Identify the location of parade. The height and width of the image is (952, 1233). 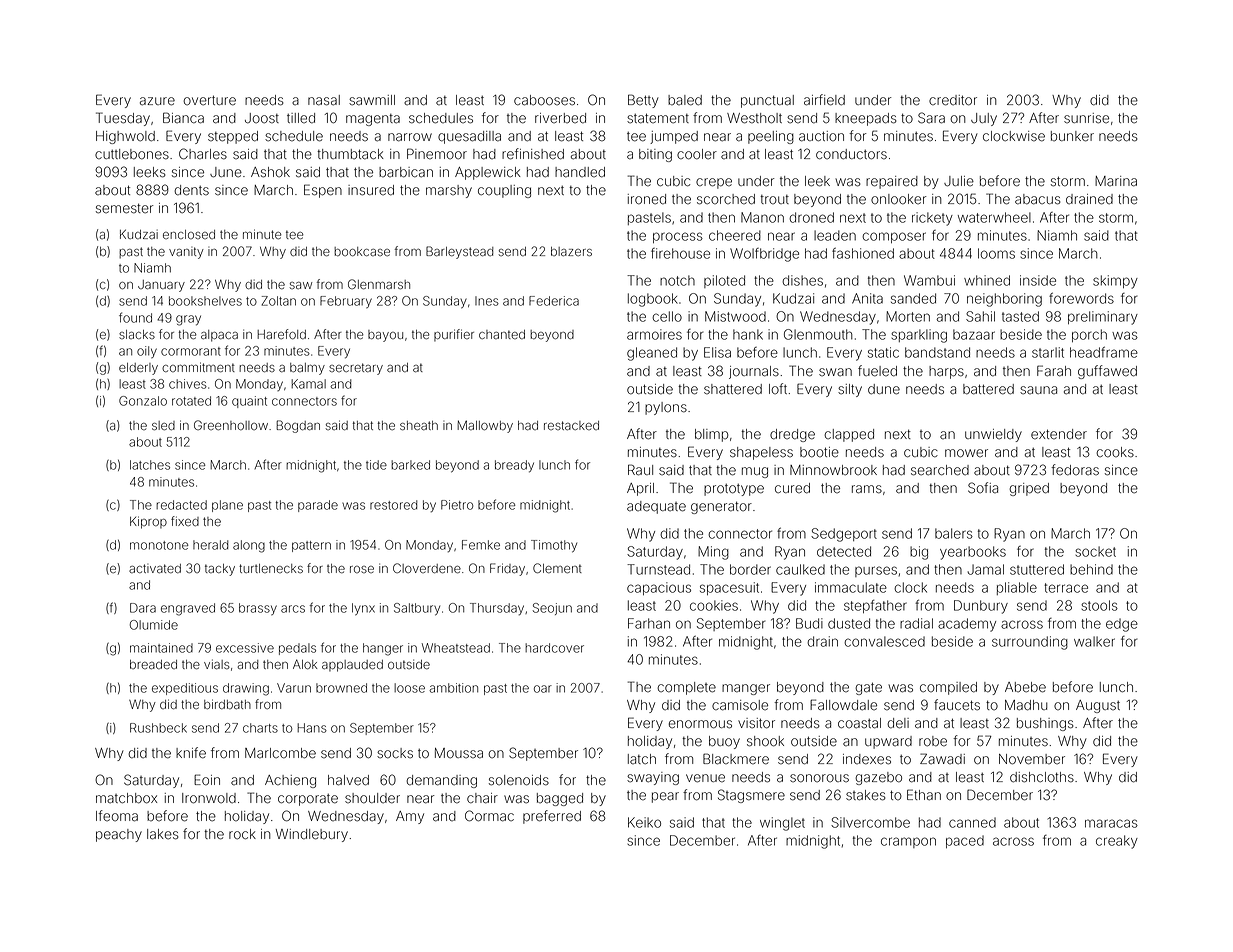
(318, 506).
